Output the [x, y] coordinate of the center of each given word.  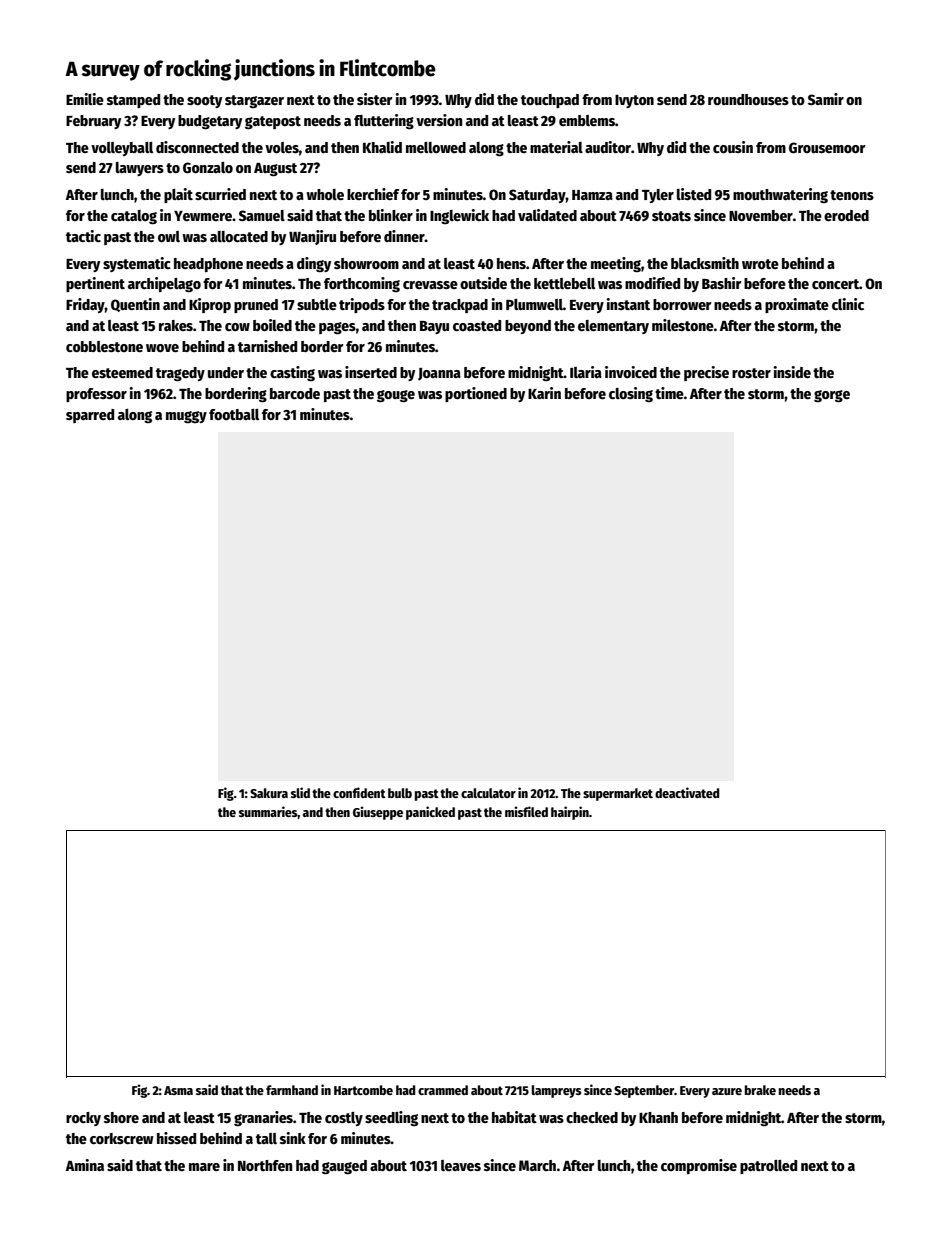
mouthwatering [780, 195]
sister [375, 99]
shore [121, 1117]
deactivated [687, 792]
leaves [461, 1165]
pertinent [95, 284]
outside [483, 283]
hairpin [570, 813]
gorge [832, 396]
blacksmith [705, 263]
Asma [178, 1090]
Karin [544, 393]
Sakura [269, 793]
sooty [204, 101]
